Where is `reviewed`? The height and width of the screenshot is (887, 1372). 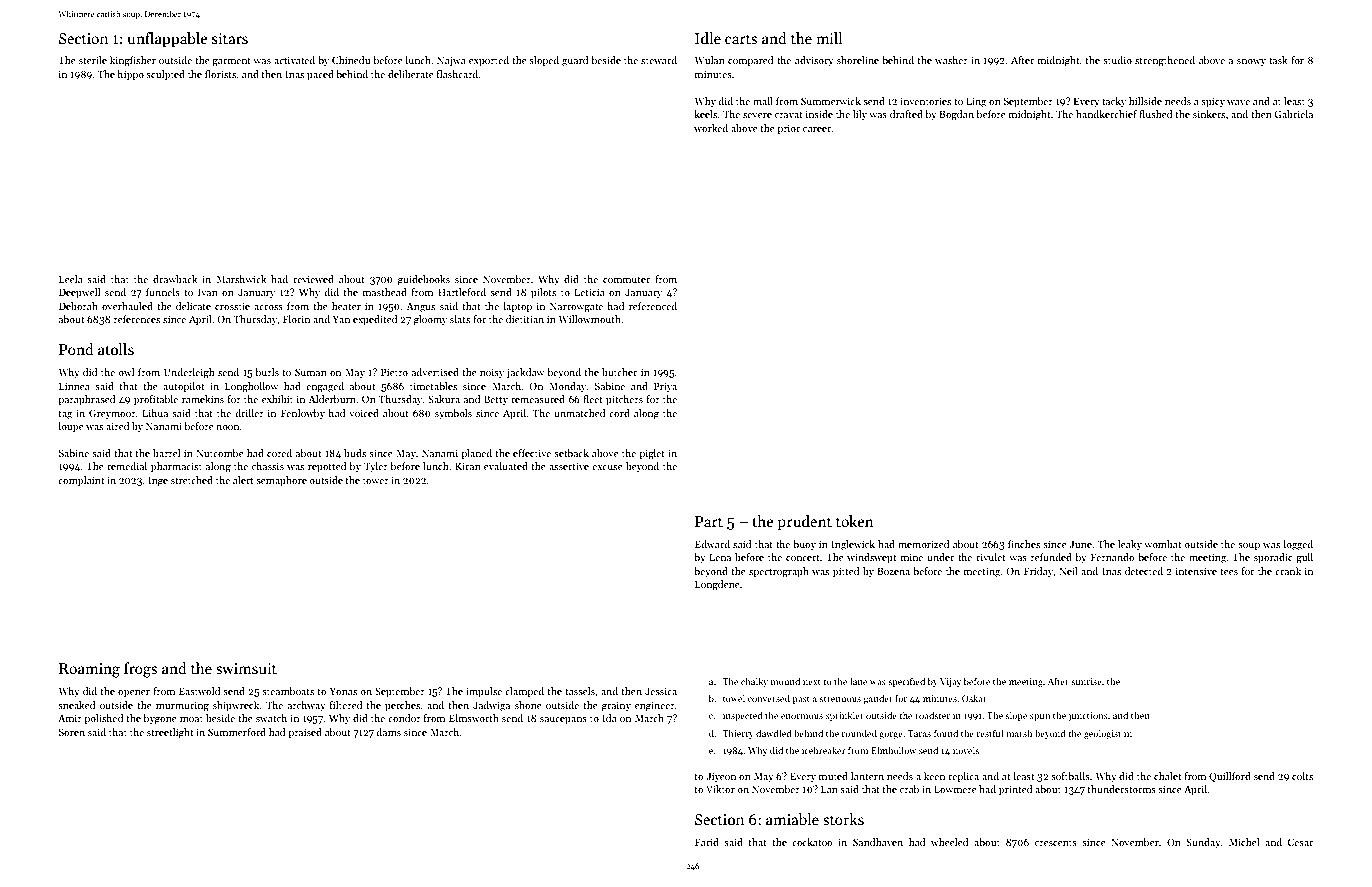 reviewed is located at coordinates (313, 279).
